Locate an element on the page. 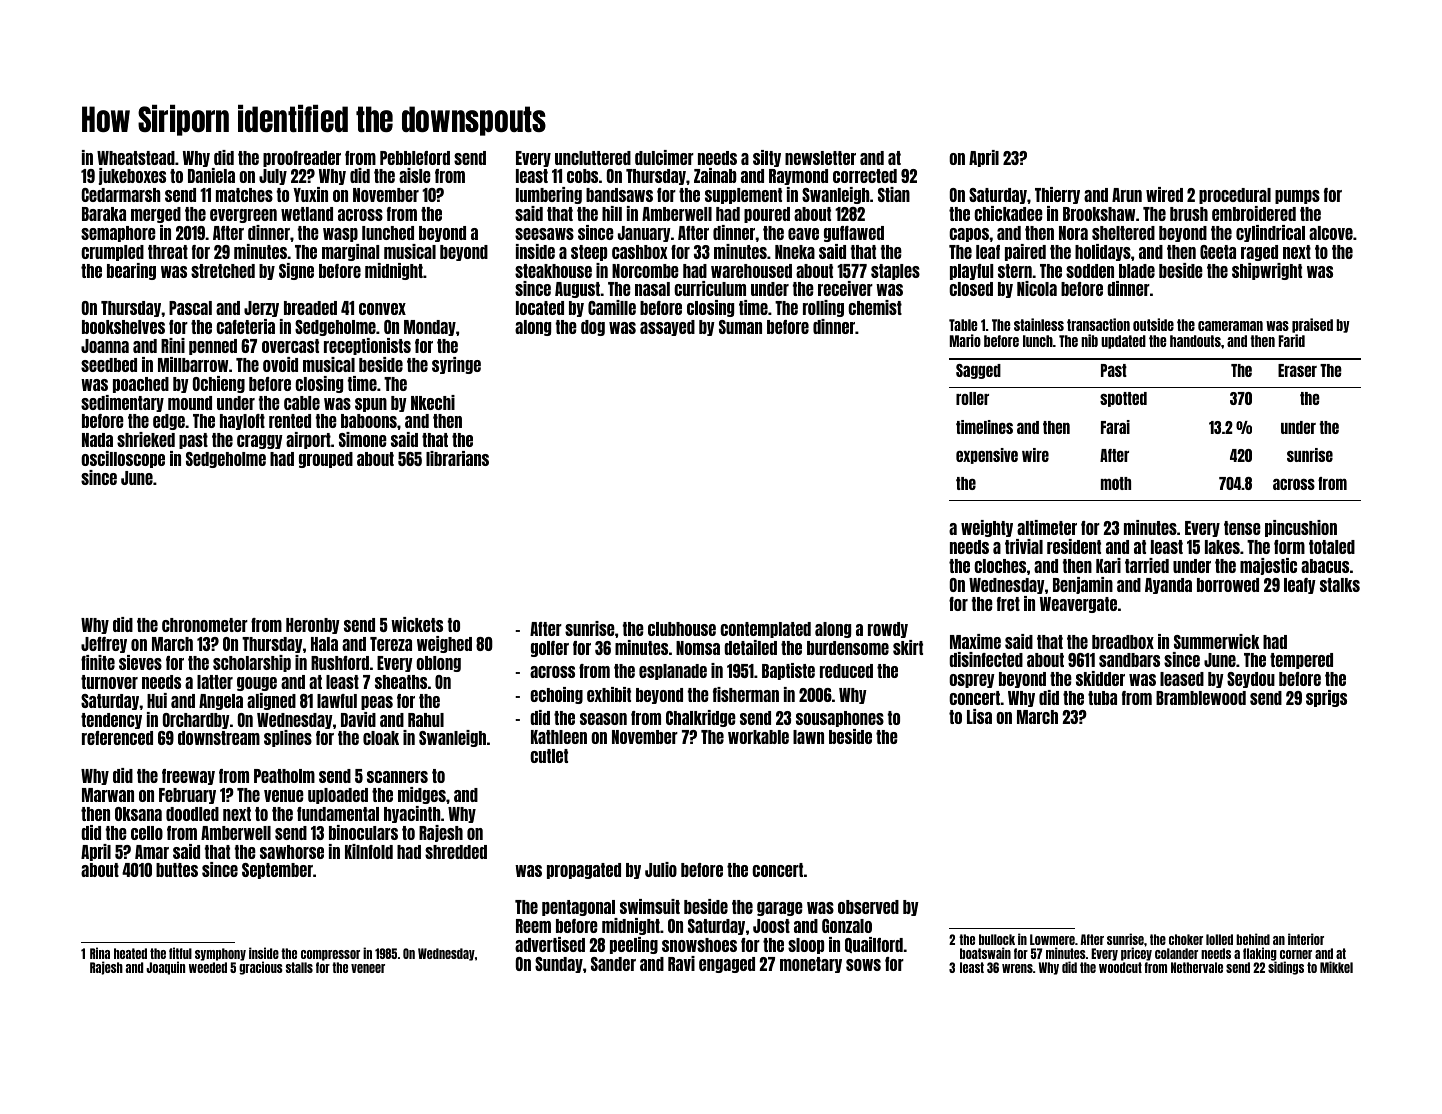 The image size is (1442, 1114). Thierry is located at coordinates (1057, 195).
